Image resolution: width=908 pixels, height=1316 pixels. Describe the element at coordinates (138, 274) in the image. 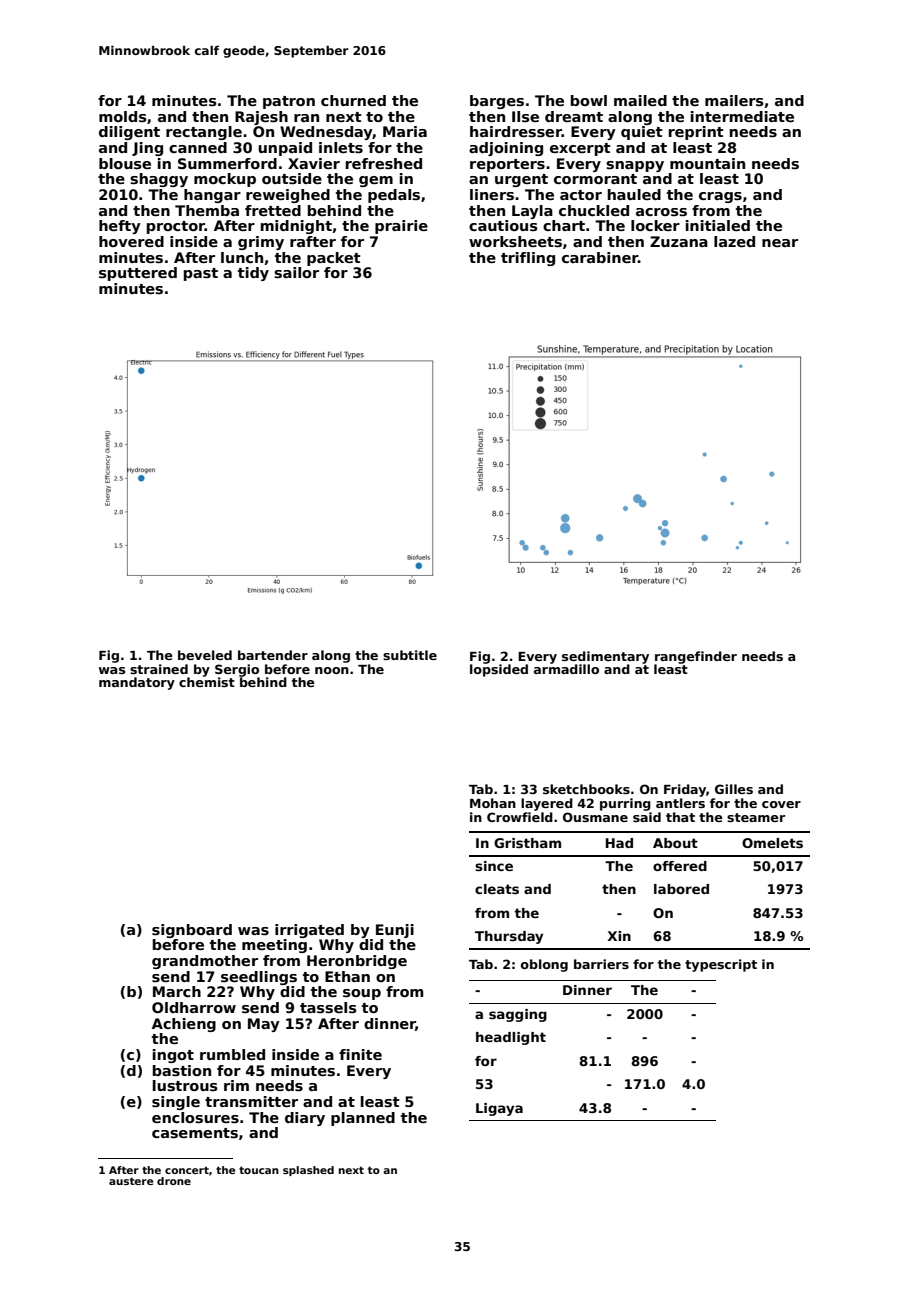

I see `sputtered` at that location.
